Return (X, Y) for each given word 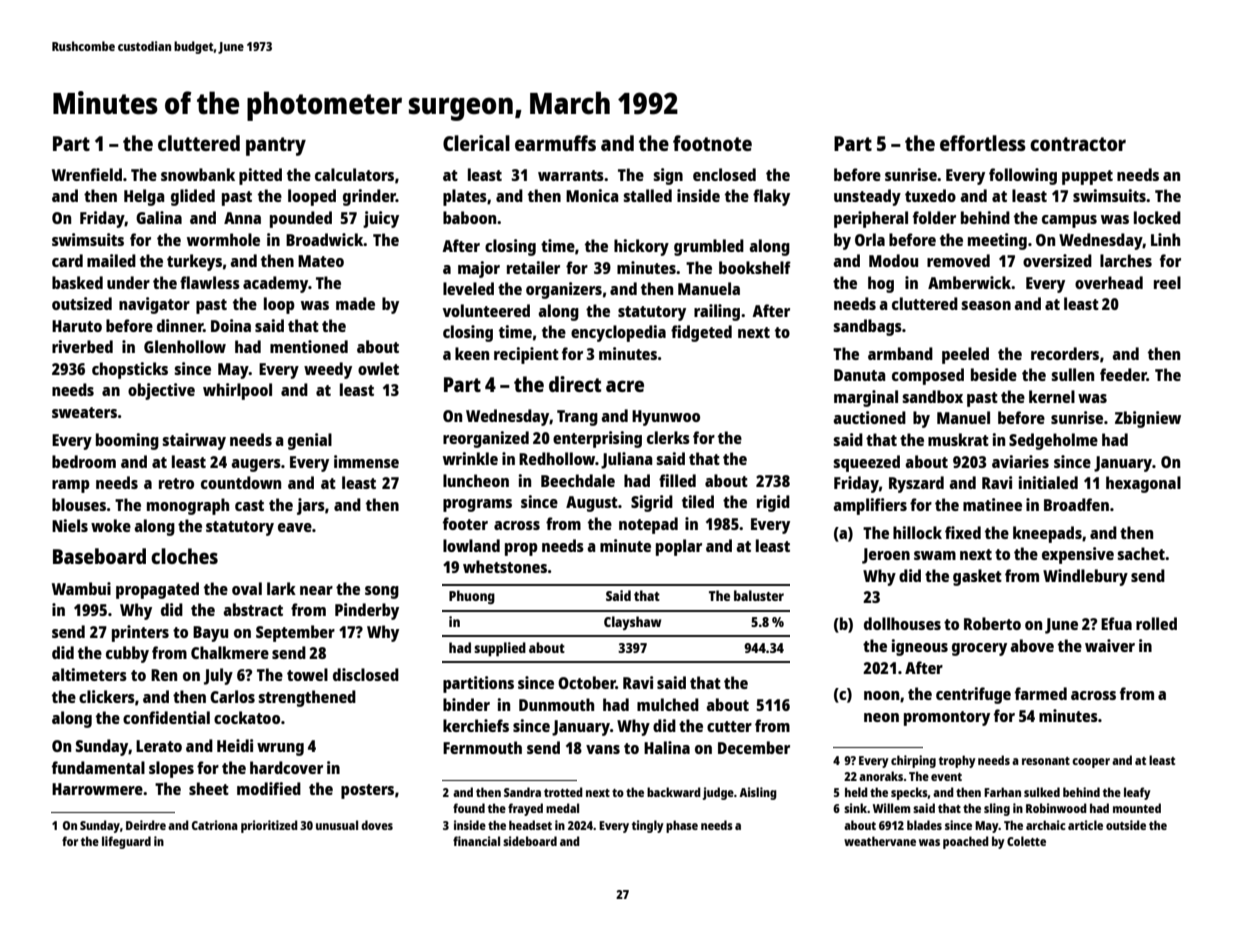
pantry (276, 146)
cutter (729, 726)
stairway (194, 441)
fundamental (98, 767)
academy (275, 284)
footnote (712, 143)
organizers (564, 290)
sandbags (867, 327)
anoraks (881, 776)
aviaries (1020, 461)
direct (575, 384)
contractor (1078, 144)
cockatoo (247, 717)
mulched (668, 704)
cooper (1091, 763)
